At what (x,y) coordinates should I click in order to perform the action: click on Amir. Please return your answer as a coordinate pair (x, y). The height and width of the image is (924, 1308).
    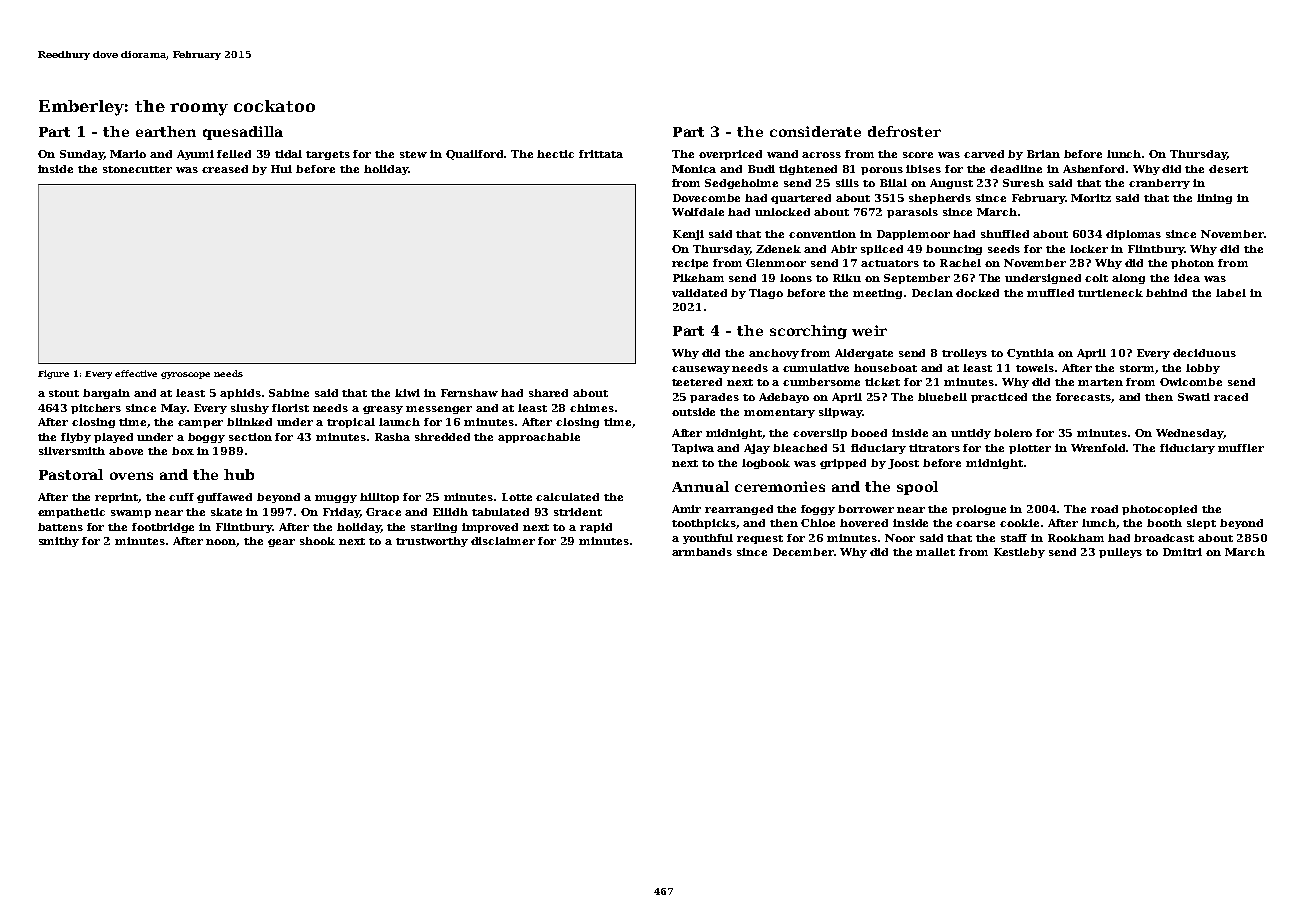
    Looking at the image, I should click on (686, 509).
